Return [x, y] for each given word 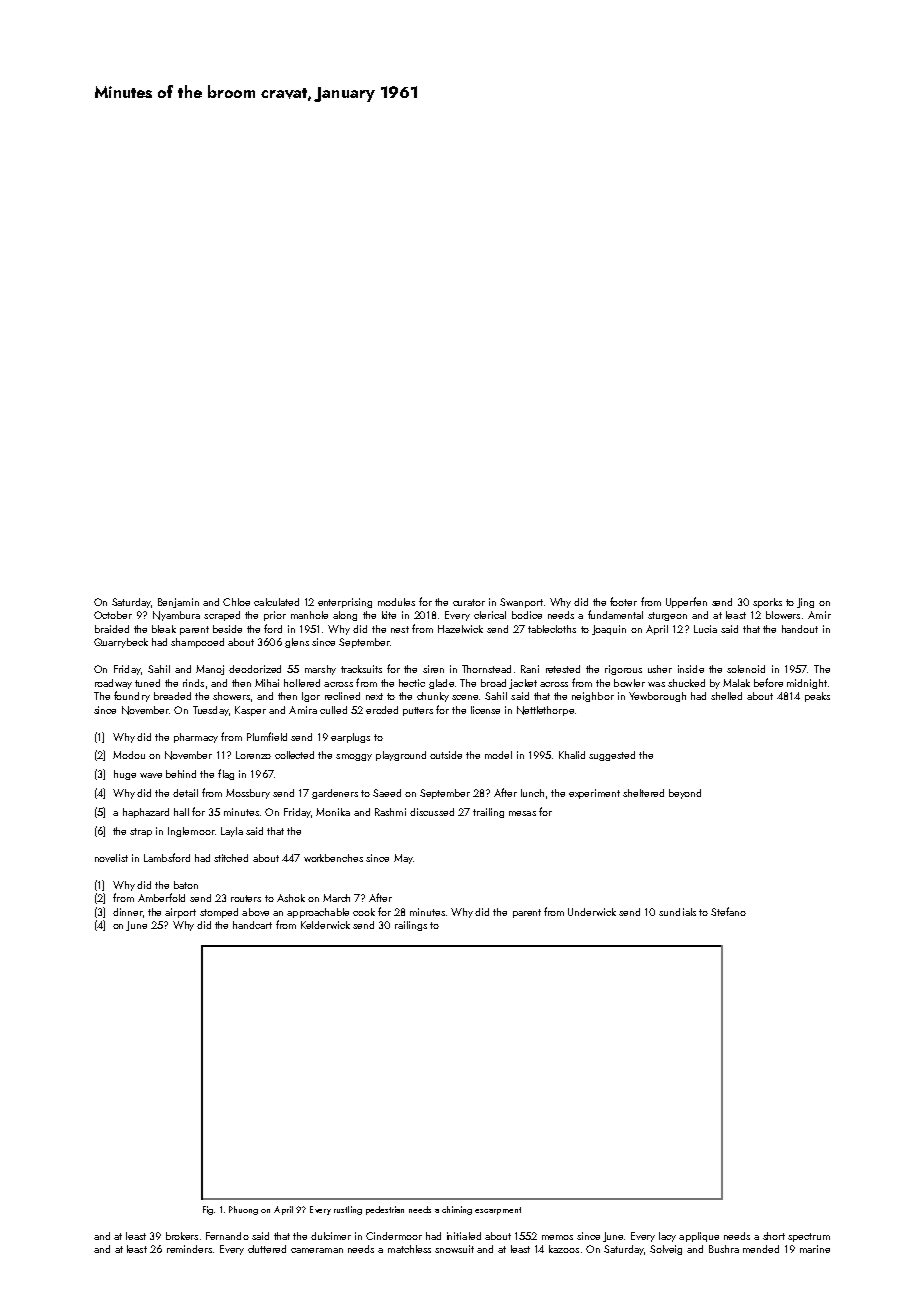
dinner [128, 912]
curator [469, 602]
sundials [677, 912]
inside [691, 669]
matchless [409, 1249]
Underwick [592, 912]
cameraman [317, 1250]
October [113, 615]
